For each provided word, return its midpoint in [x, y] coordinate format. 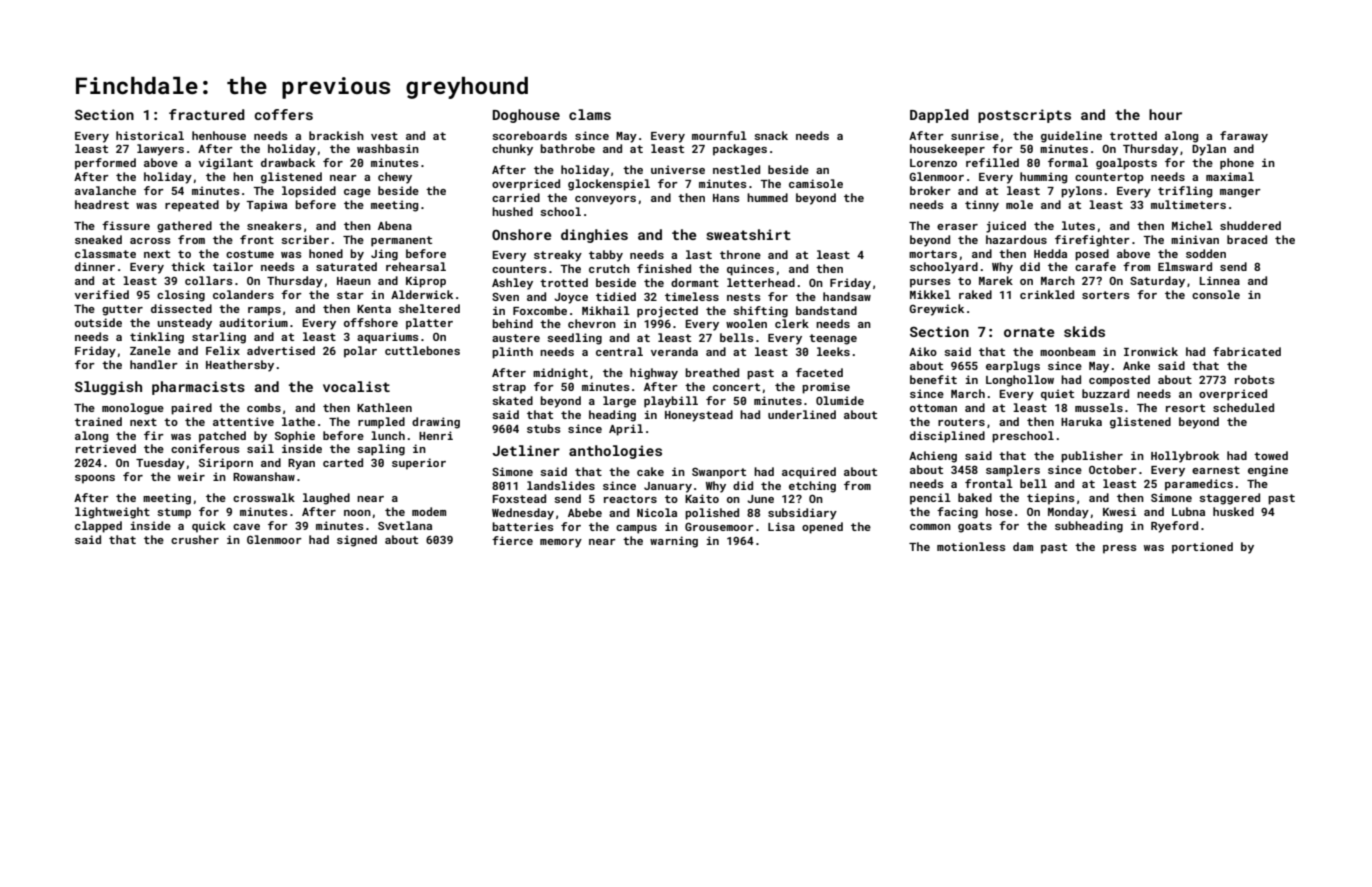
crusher [195, 539]
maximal [1230, 176]
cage [357, 193]
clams [590, 114]
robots [1255, 379]
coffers [283, 114]
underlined [802, 414]
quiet [1057, 395]
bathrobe [567, 148]
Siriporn [226, 464]
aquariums [388, 338]
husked [1233, 511]
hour [1165, 114]
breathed [712, 372]
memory [561, 543]
